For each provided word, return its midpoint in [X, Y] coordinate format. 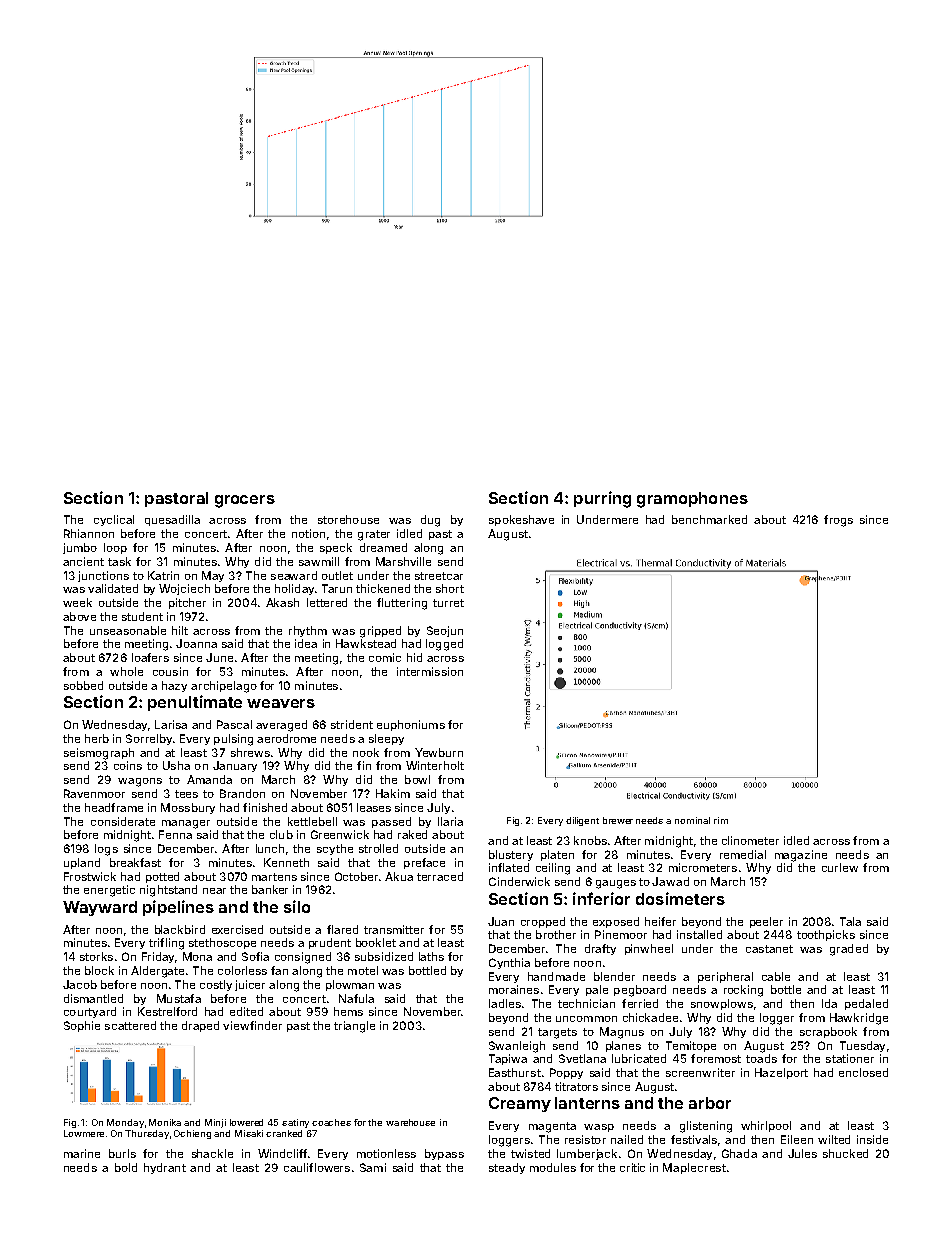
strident [352, 724]
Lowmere [84, 1133]
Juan [501, 921]
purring [602, 499]
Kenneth [286, 862]
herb [97, 738]
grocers [245, 501]
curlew [840, 867]
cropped [543, 922]
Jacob [80, 984]
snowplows [722, 1004]
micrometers [703, 867]
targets [557, 1033]
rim [721, 820]
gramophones [692, 500]
